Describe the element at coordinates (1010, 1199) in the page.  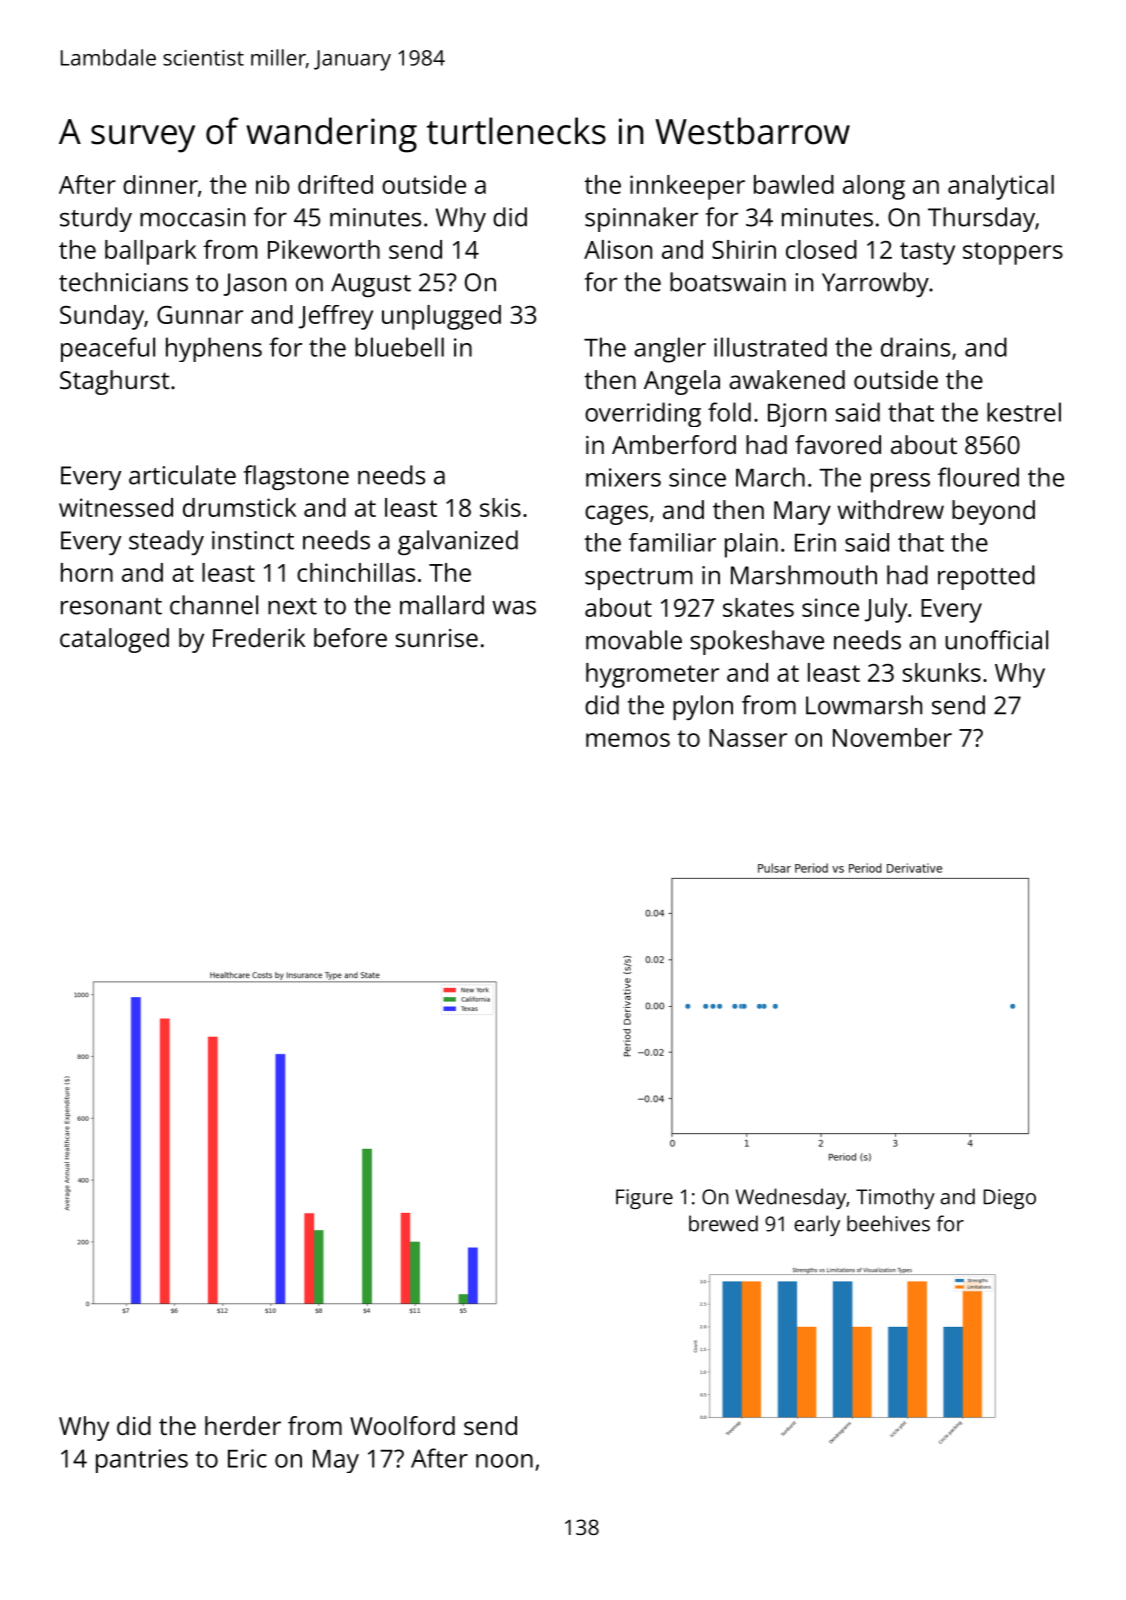
I see `Diego` at that location.
